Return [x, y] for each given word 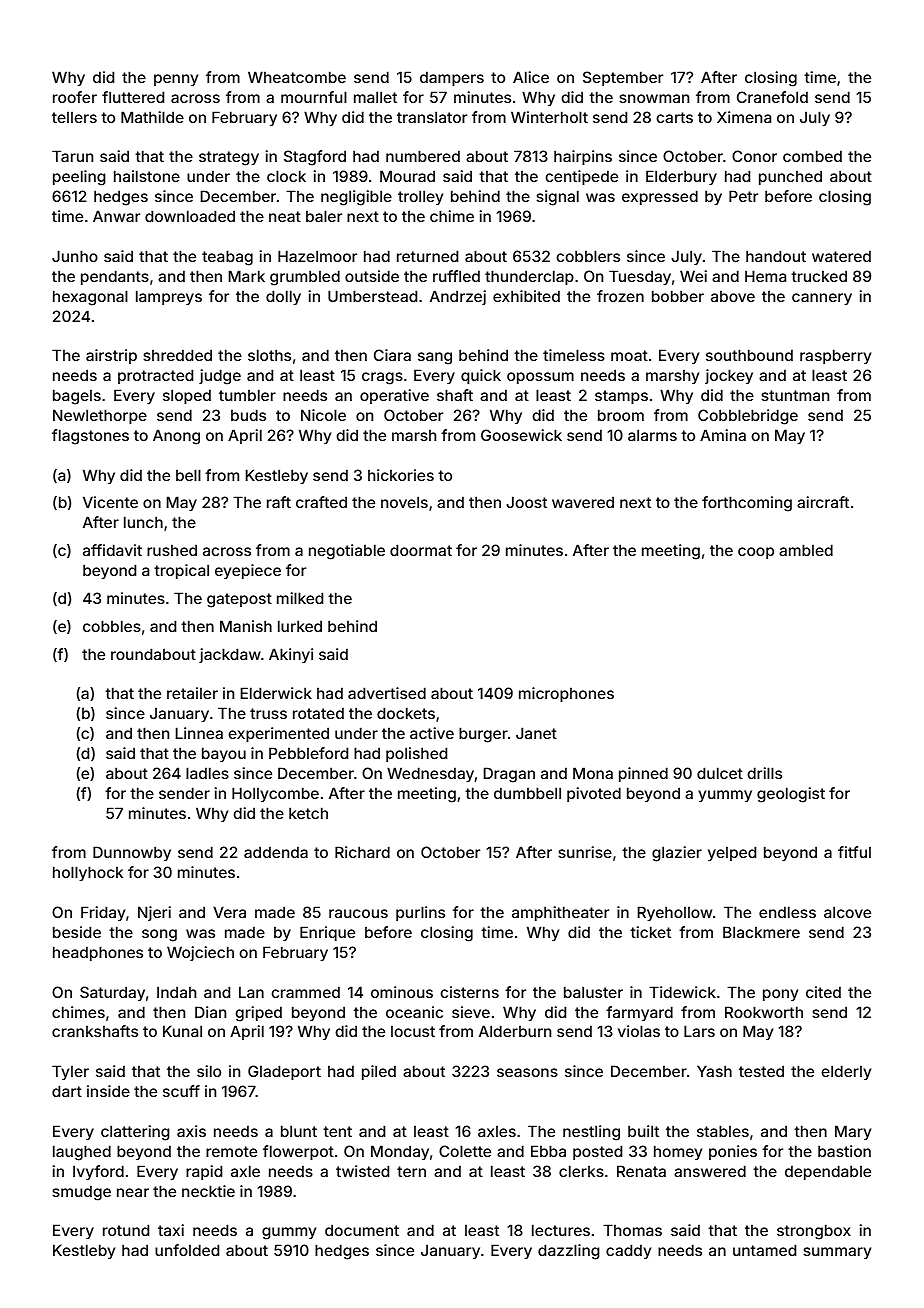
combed [812, 156]
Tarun [72, 156]
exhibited [526, 296]
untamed [764, 1250]
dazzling [569, 1252]
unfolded [187, 1250]
